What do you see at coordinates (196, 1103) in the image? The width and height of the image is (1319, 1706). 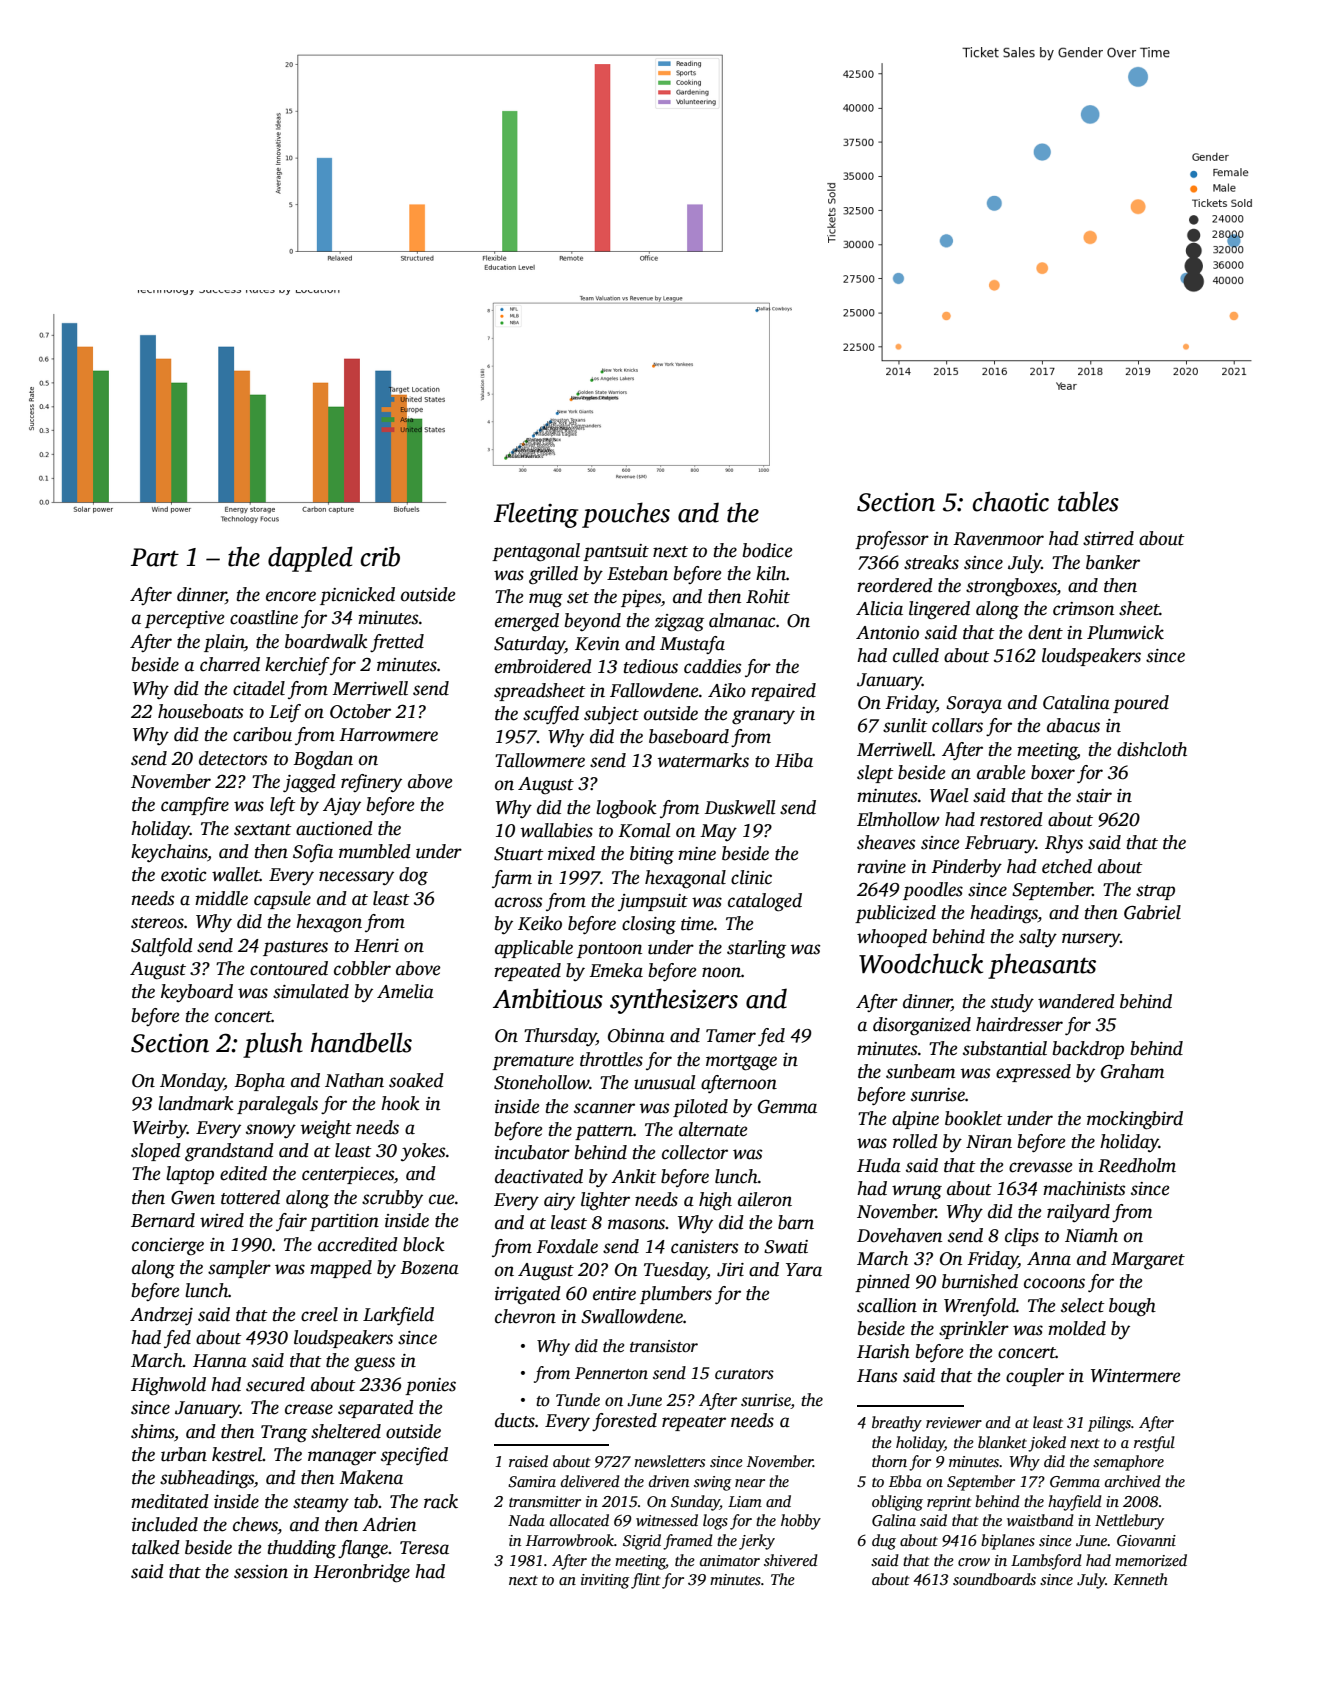 I see `landmark` at bounding box center [196, 1103].
